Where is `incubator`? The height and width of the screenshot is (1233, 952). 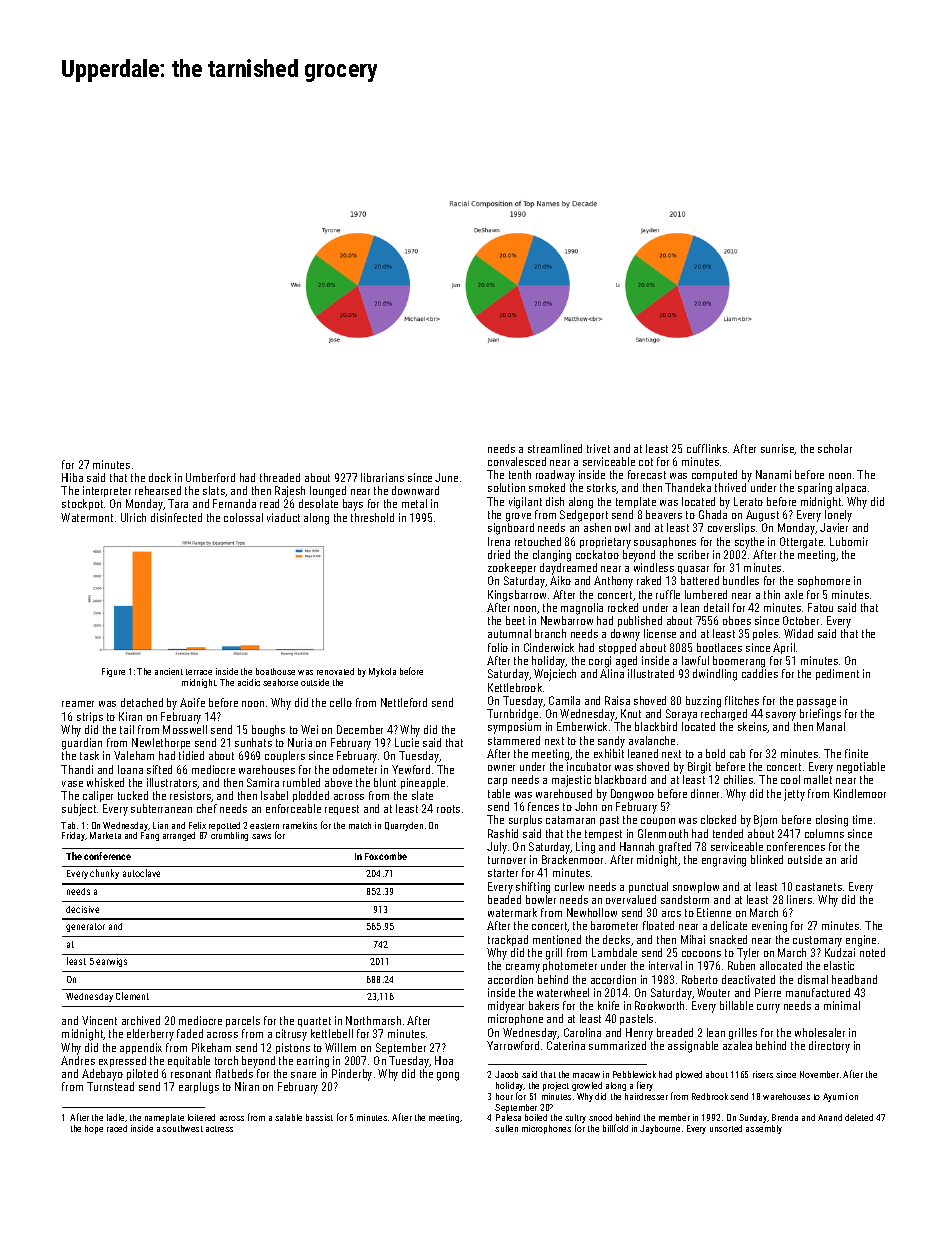
incubator is located at coordinates (589, 766).
